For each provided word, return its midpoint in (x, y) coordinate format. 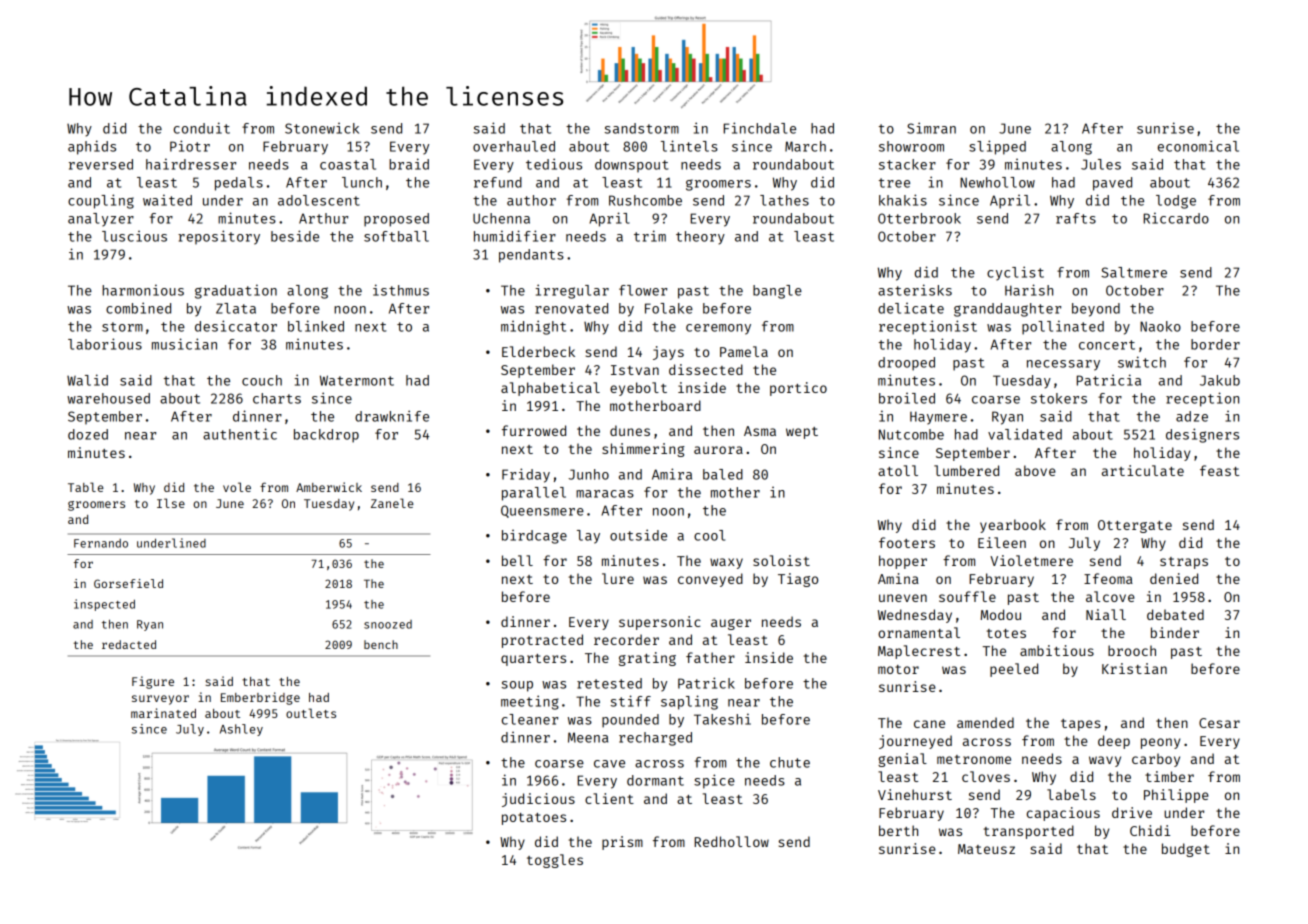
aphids (92, 147)
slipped (997, 147)
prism (622, 843)
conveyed (710, 580)
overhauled (514, 146)
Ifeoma (1108, 578)
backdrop (326, 436)
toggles (555, 861)
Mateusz (986, 849)
